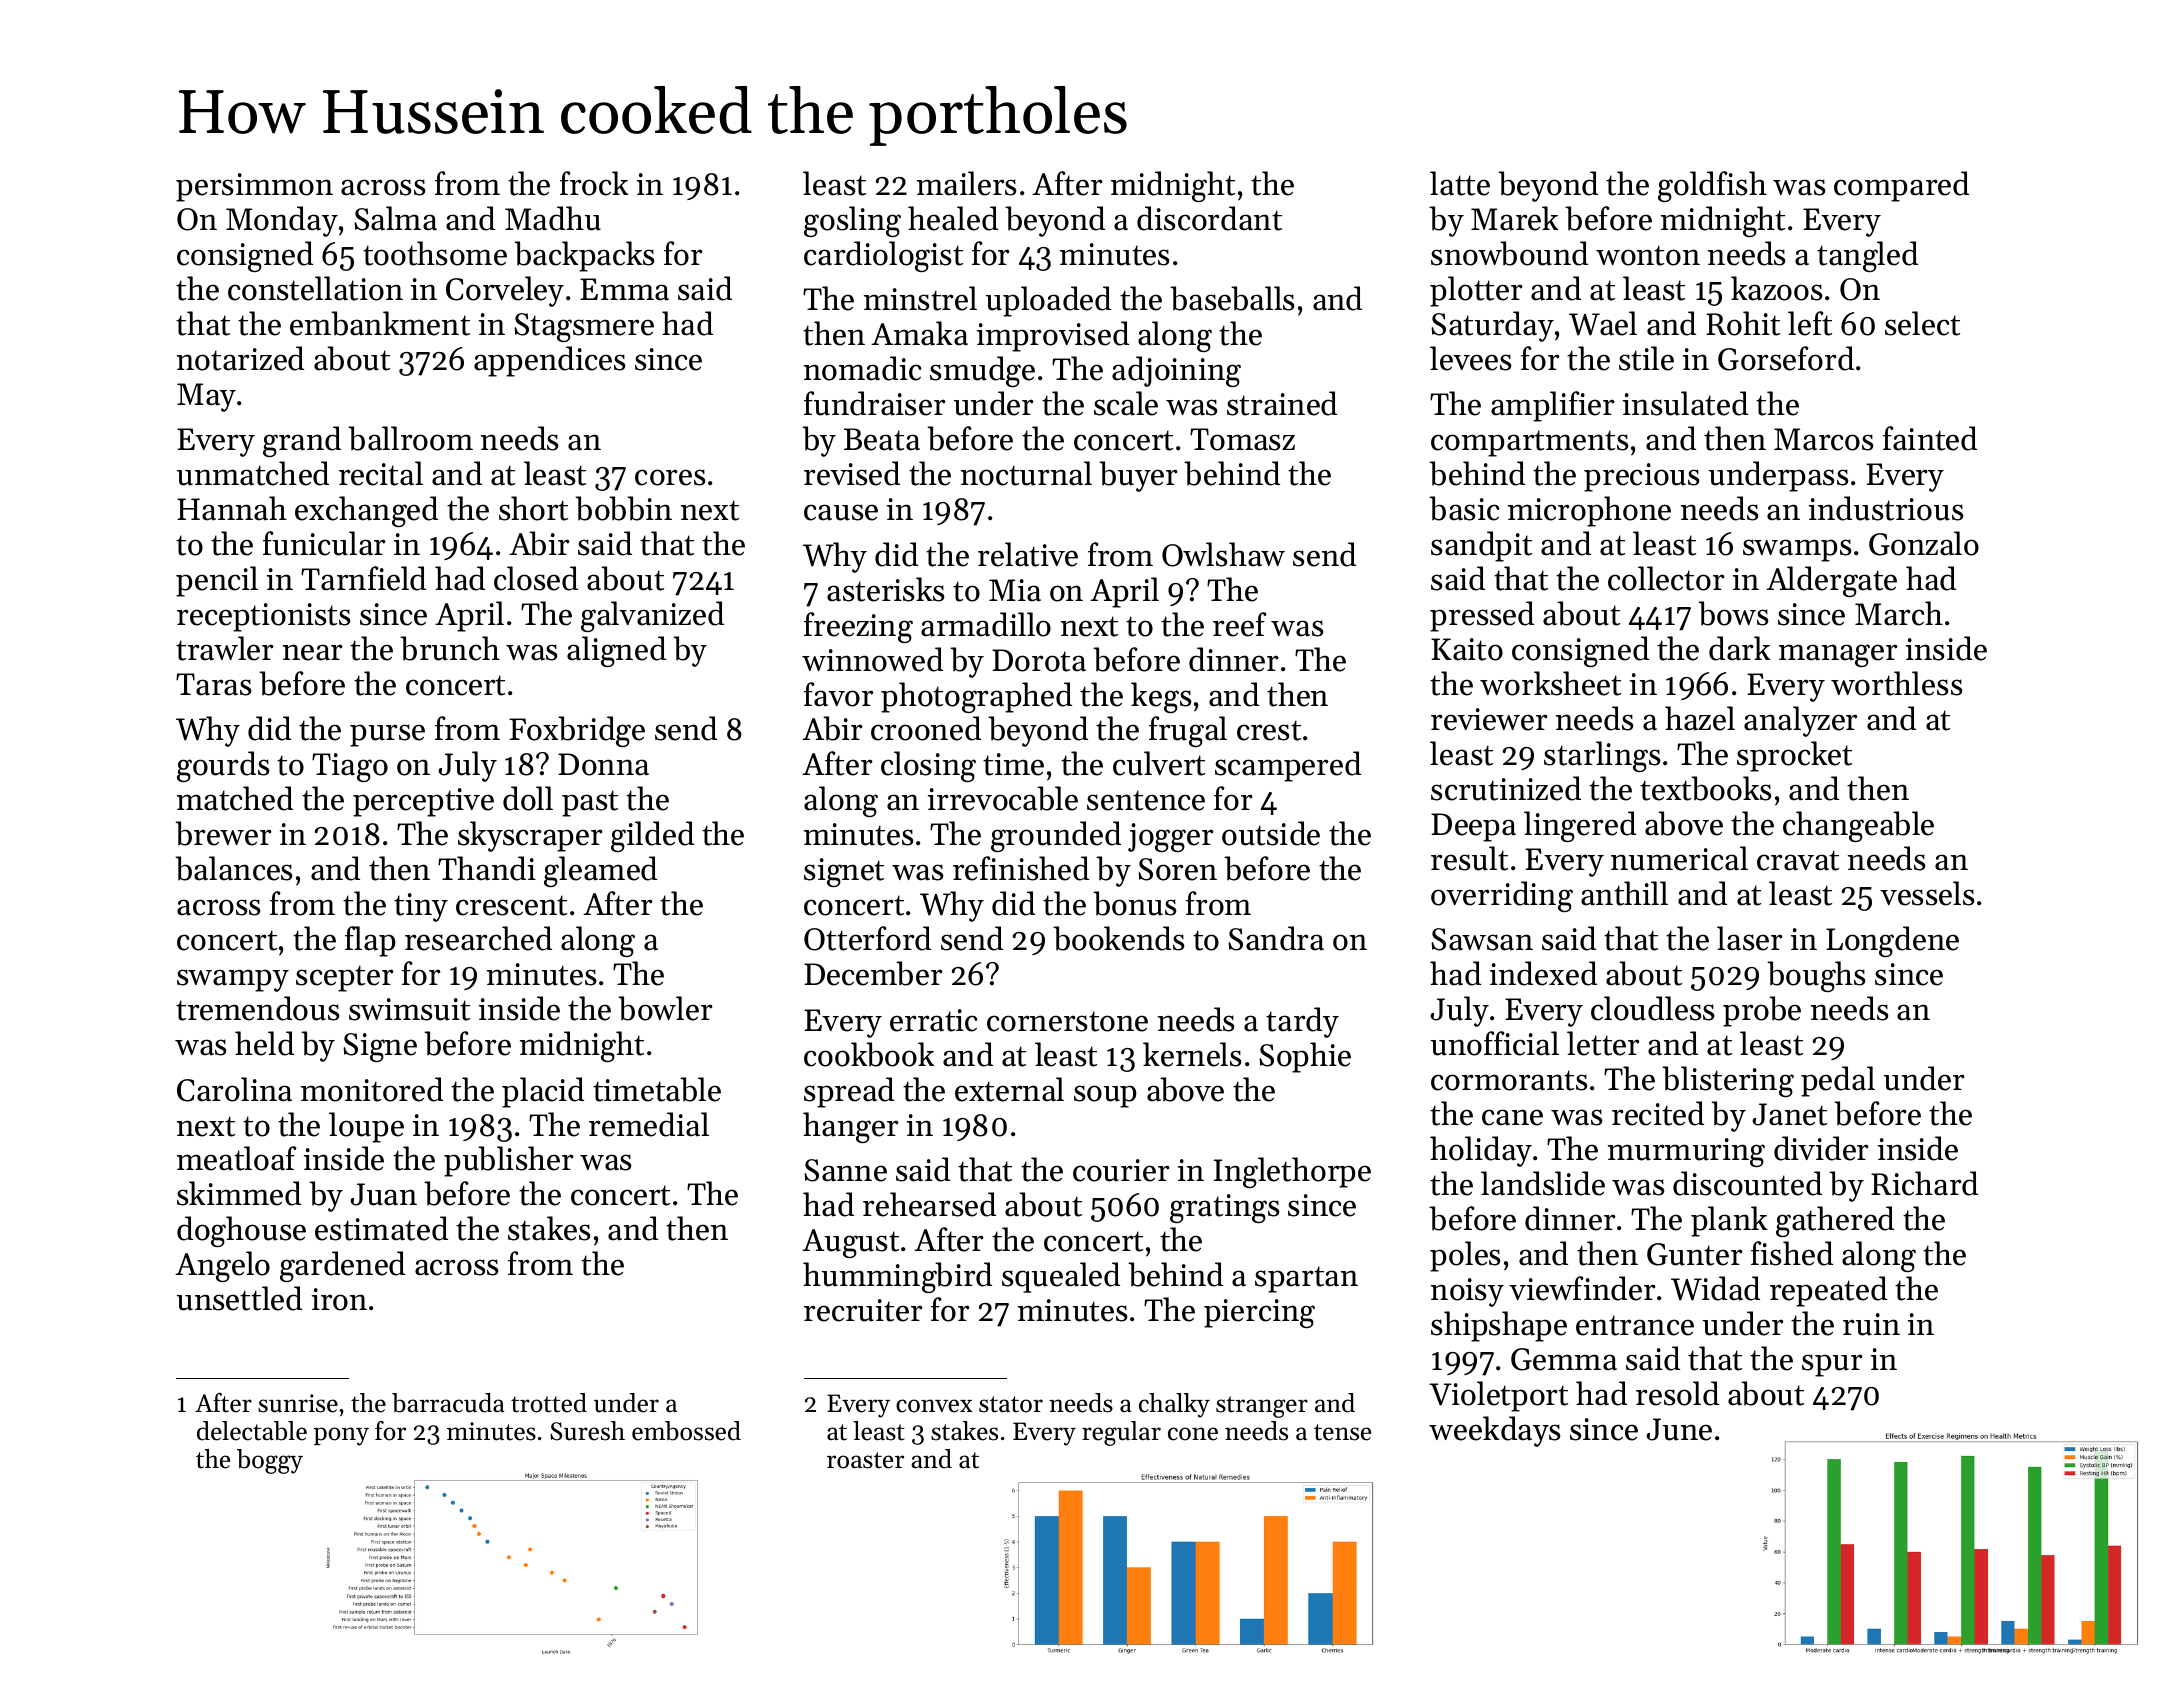 The height and width of the screenshot is (1683, 2178). What do you see at coordinates (1603, 323) in the screenshot?
I see `Wael` at bounding box center [1603, 323].
